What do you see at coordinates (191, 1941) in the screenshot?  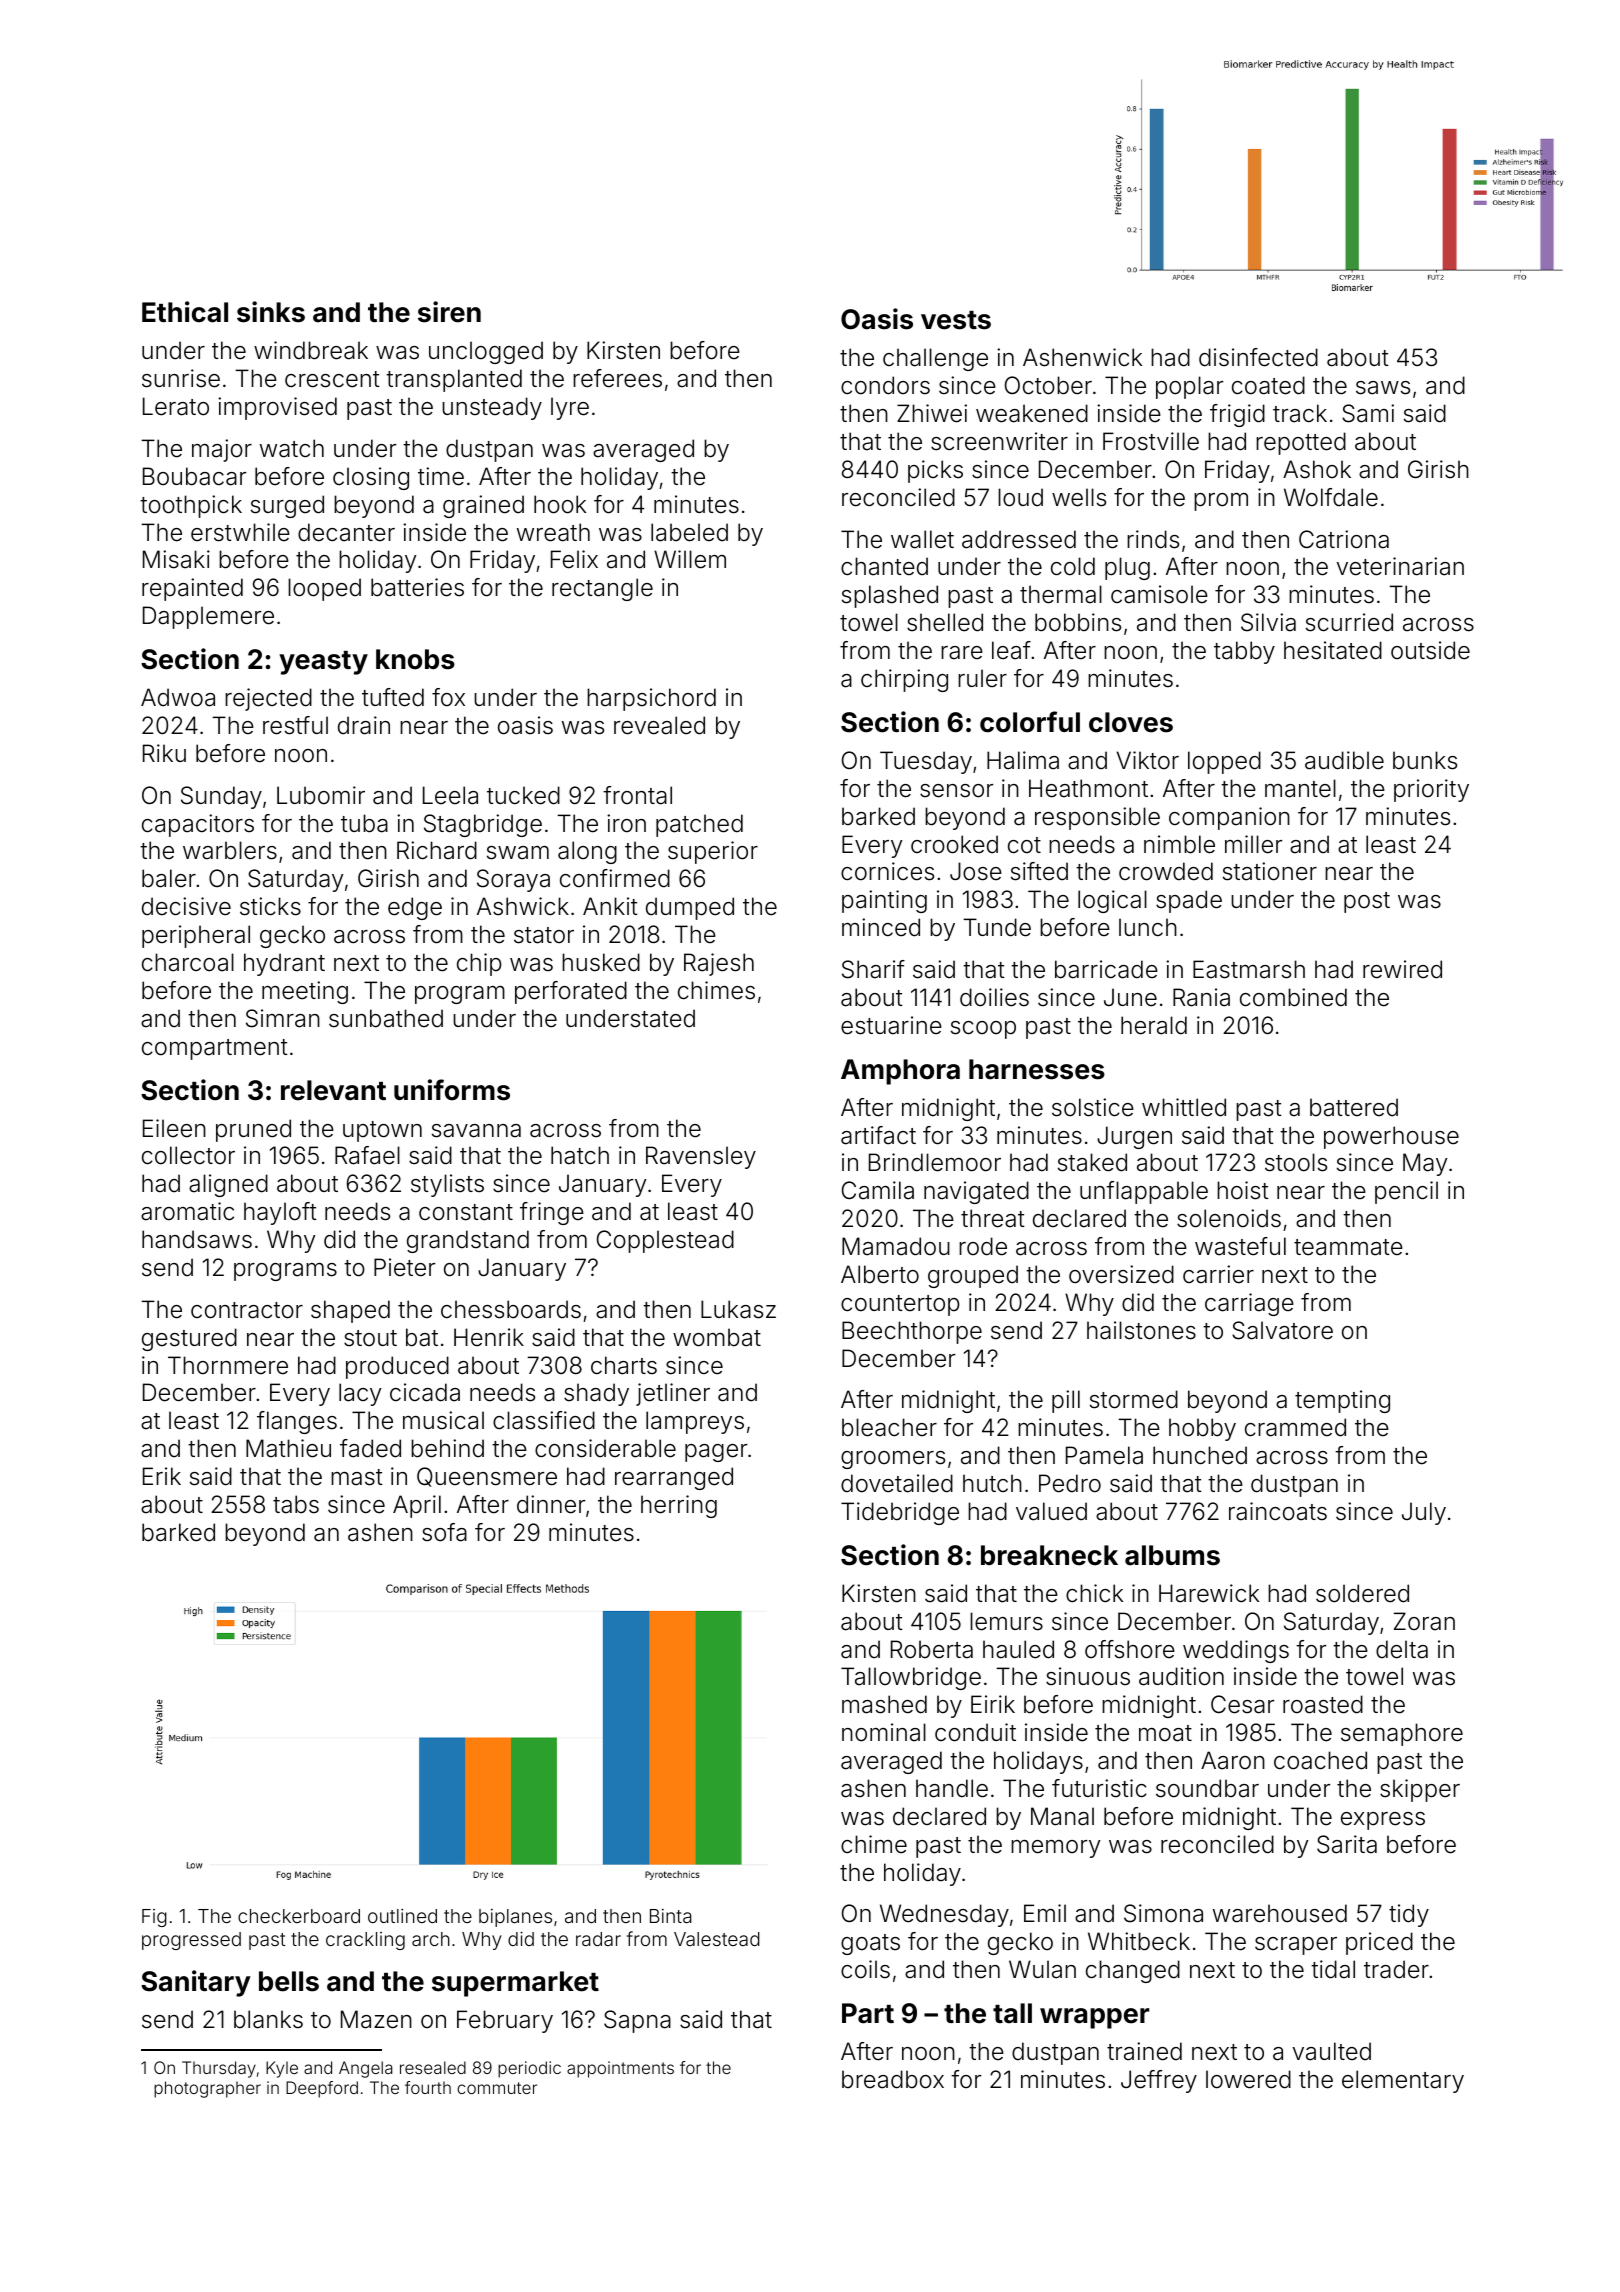 I see `progressed` at bounding box center [191, 1941].
